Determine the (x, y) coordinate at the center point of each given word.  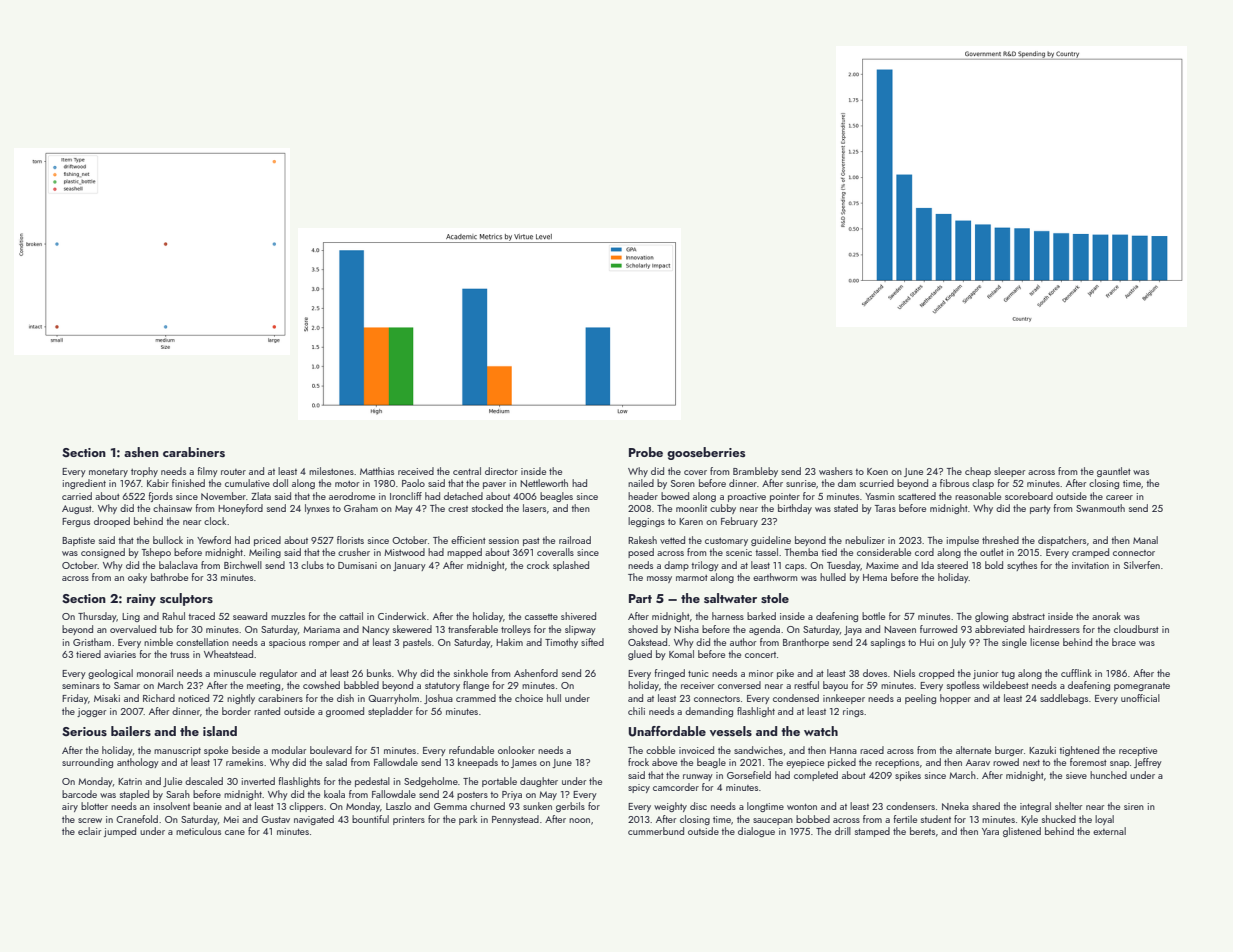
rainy (141, 600)
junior (985, 674)
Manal (1145, 540)
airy (70, 807)
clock (215, 521)
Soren (683, 483)
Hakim (509, 642)
